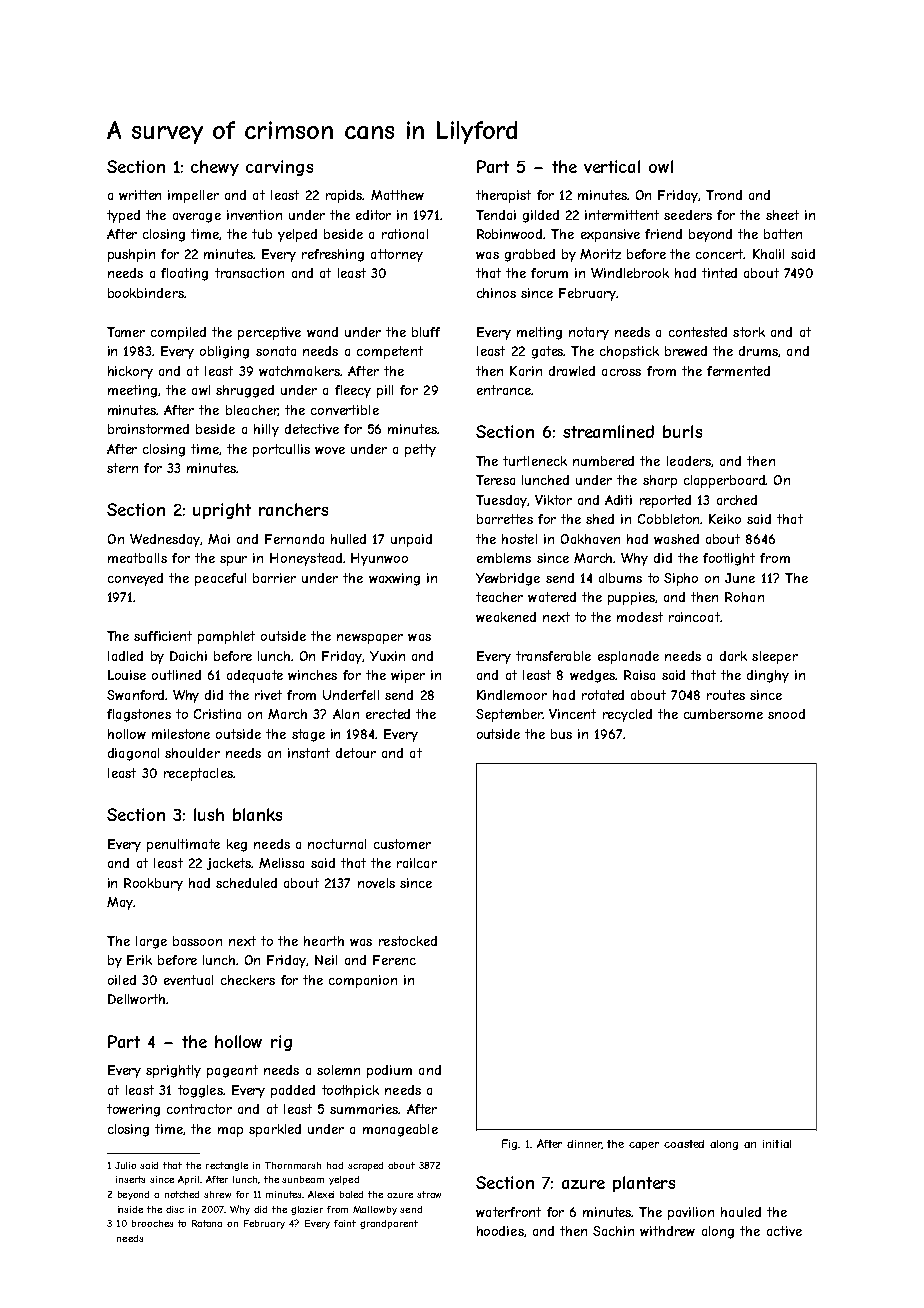 This screenshot has width=924, height=1308. I want to click on outlined, so click(176, 675).
